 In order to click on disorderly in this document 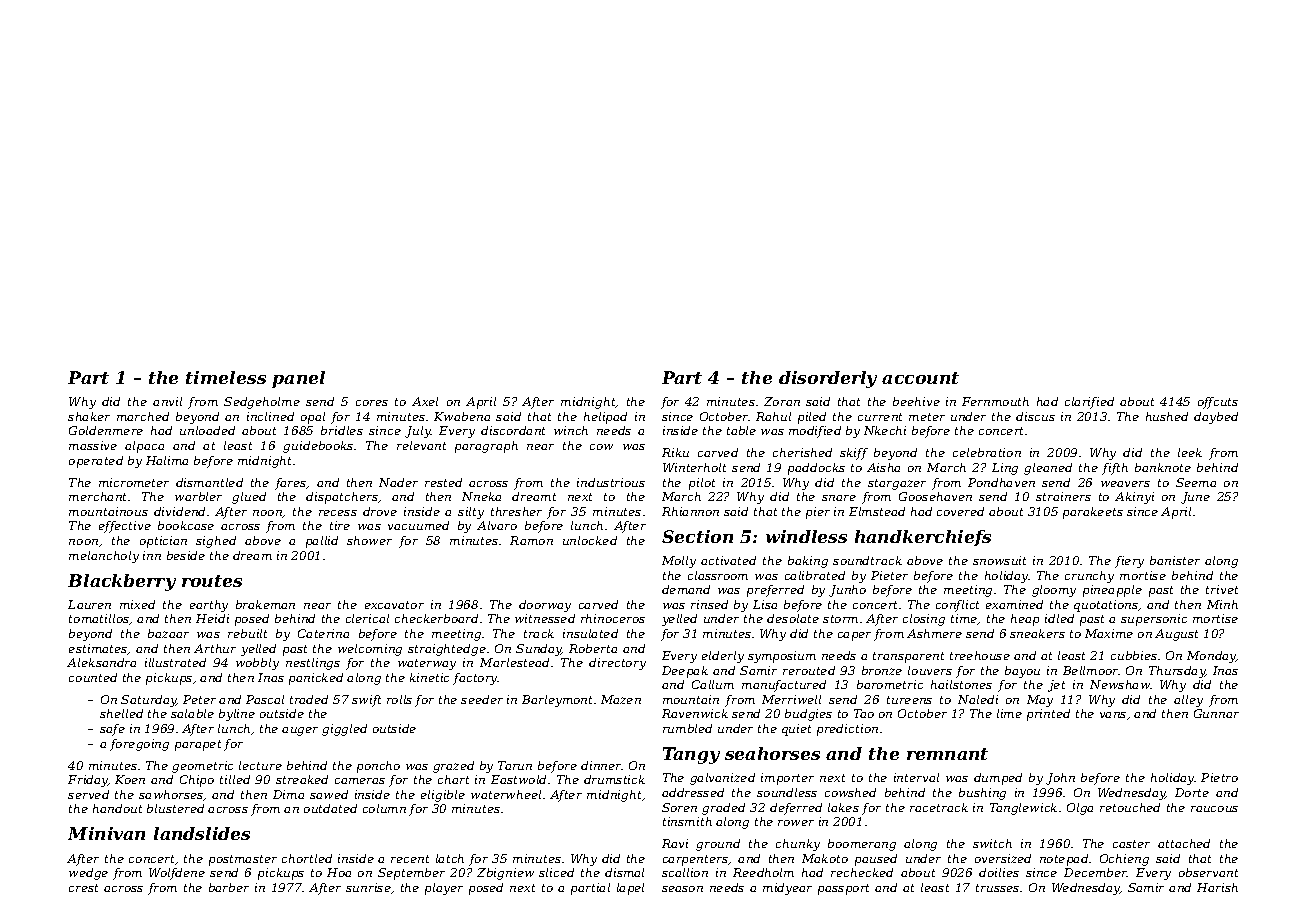, I will do `click(828, 379)`.
